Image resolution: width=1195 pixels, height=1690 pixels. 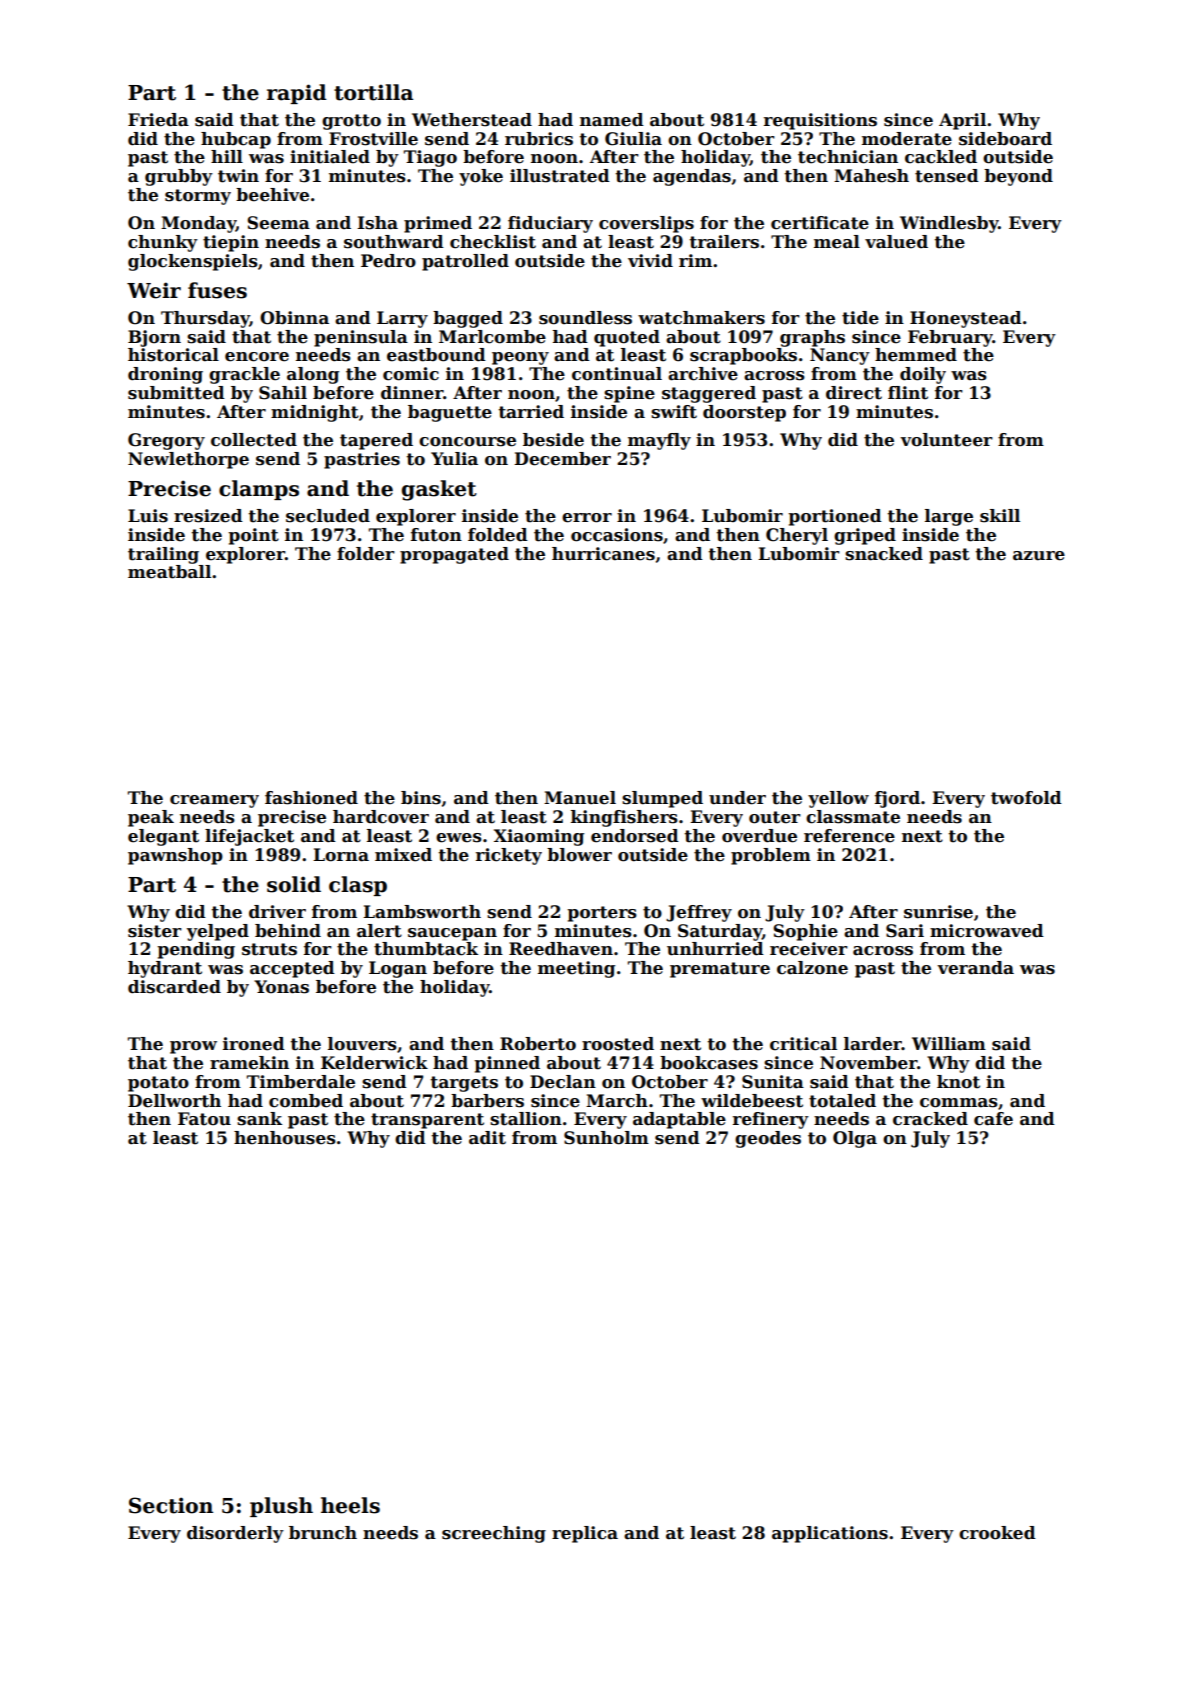 I want to click on tapered, so click(x=376, y=441).
